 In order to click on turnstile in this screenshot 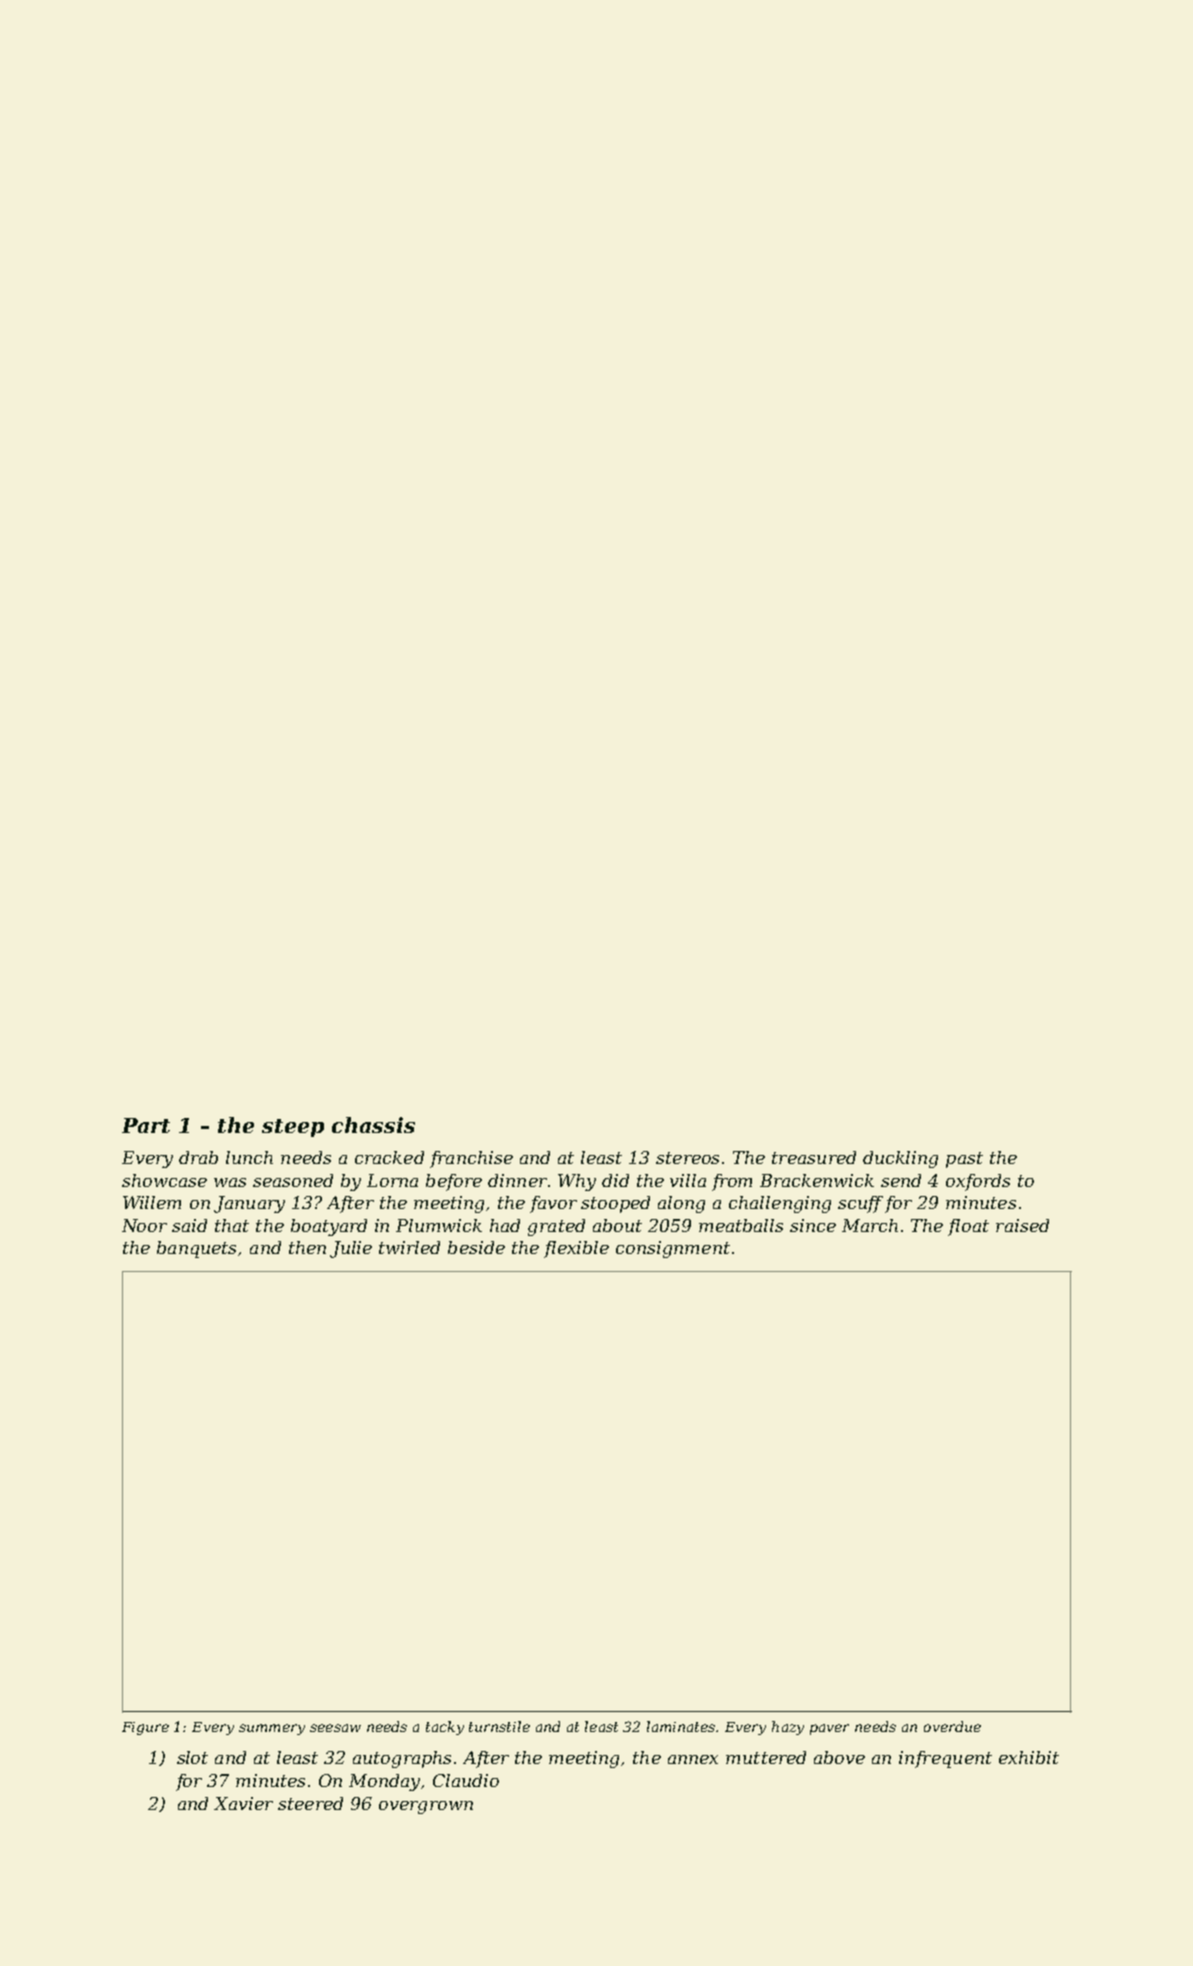, I will do `click(499, 1726)`.
